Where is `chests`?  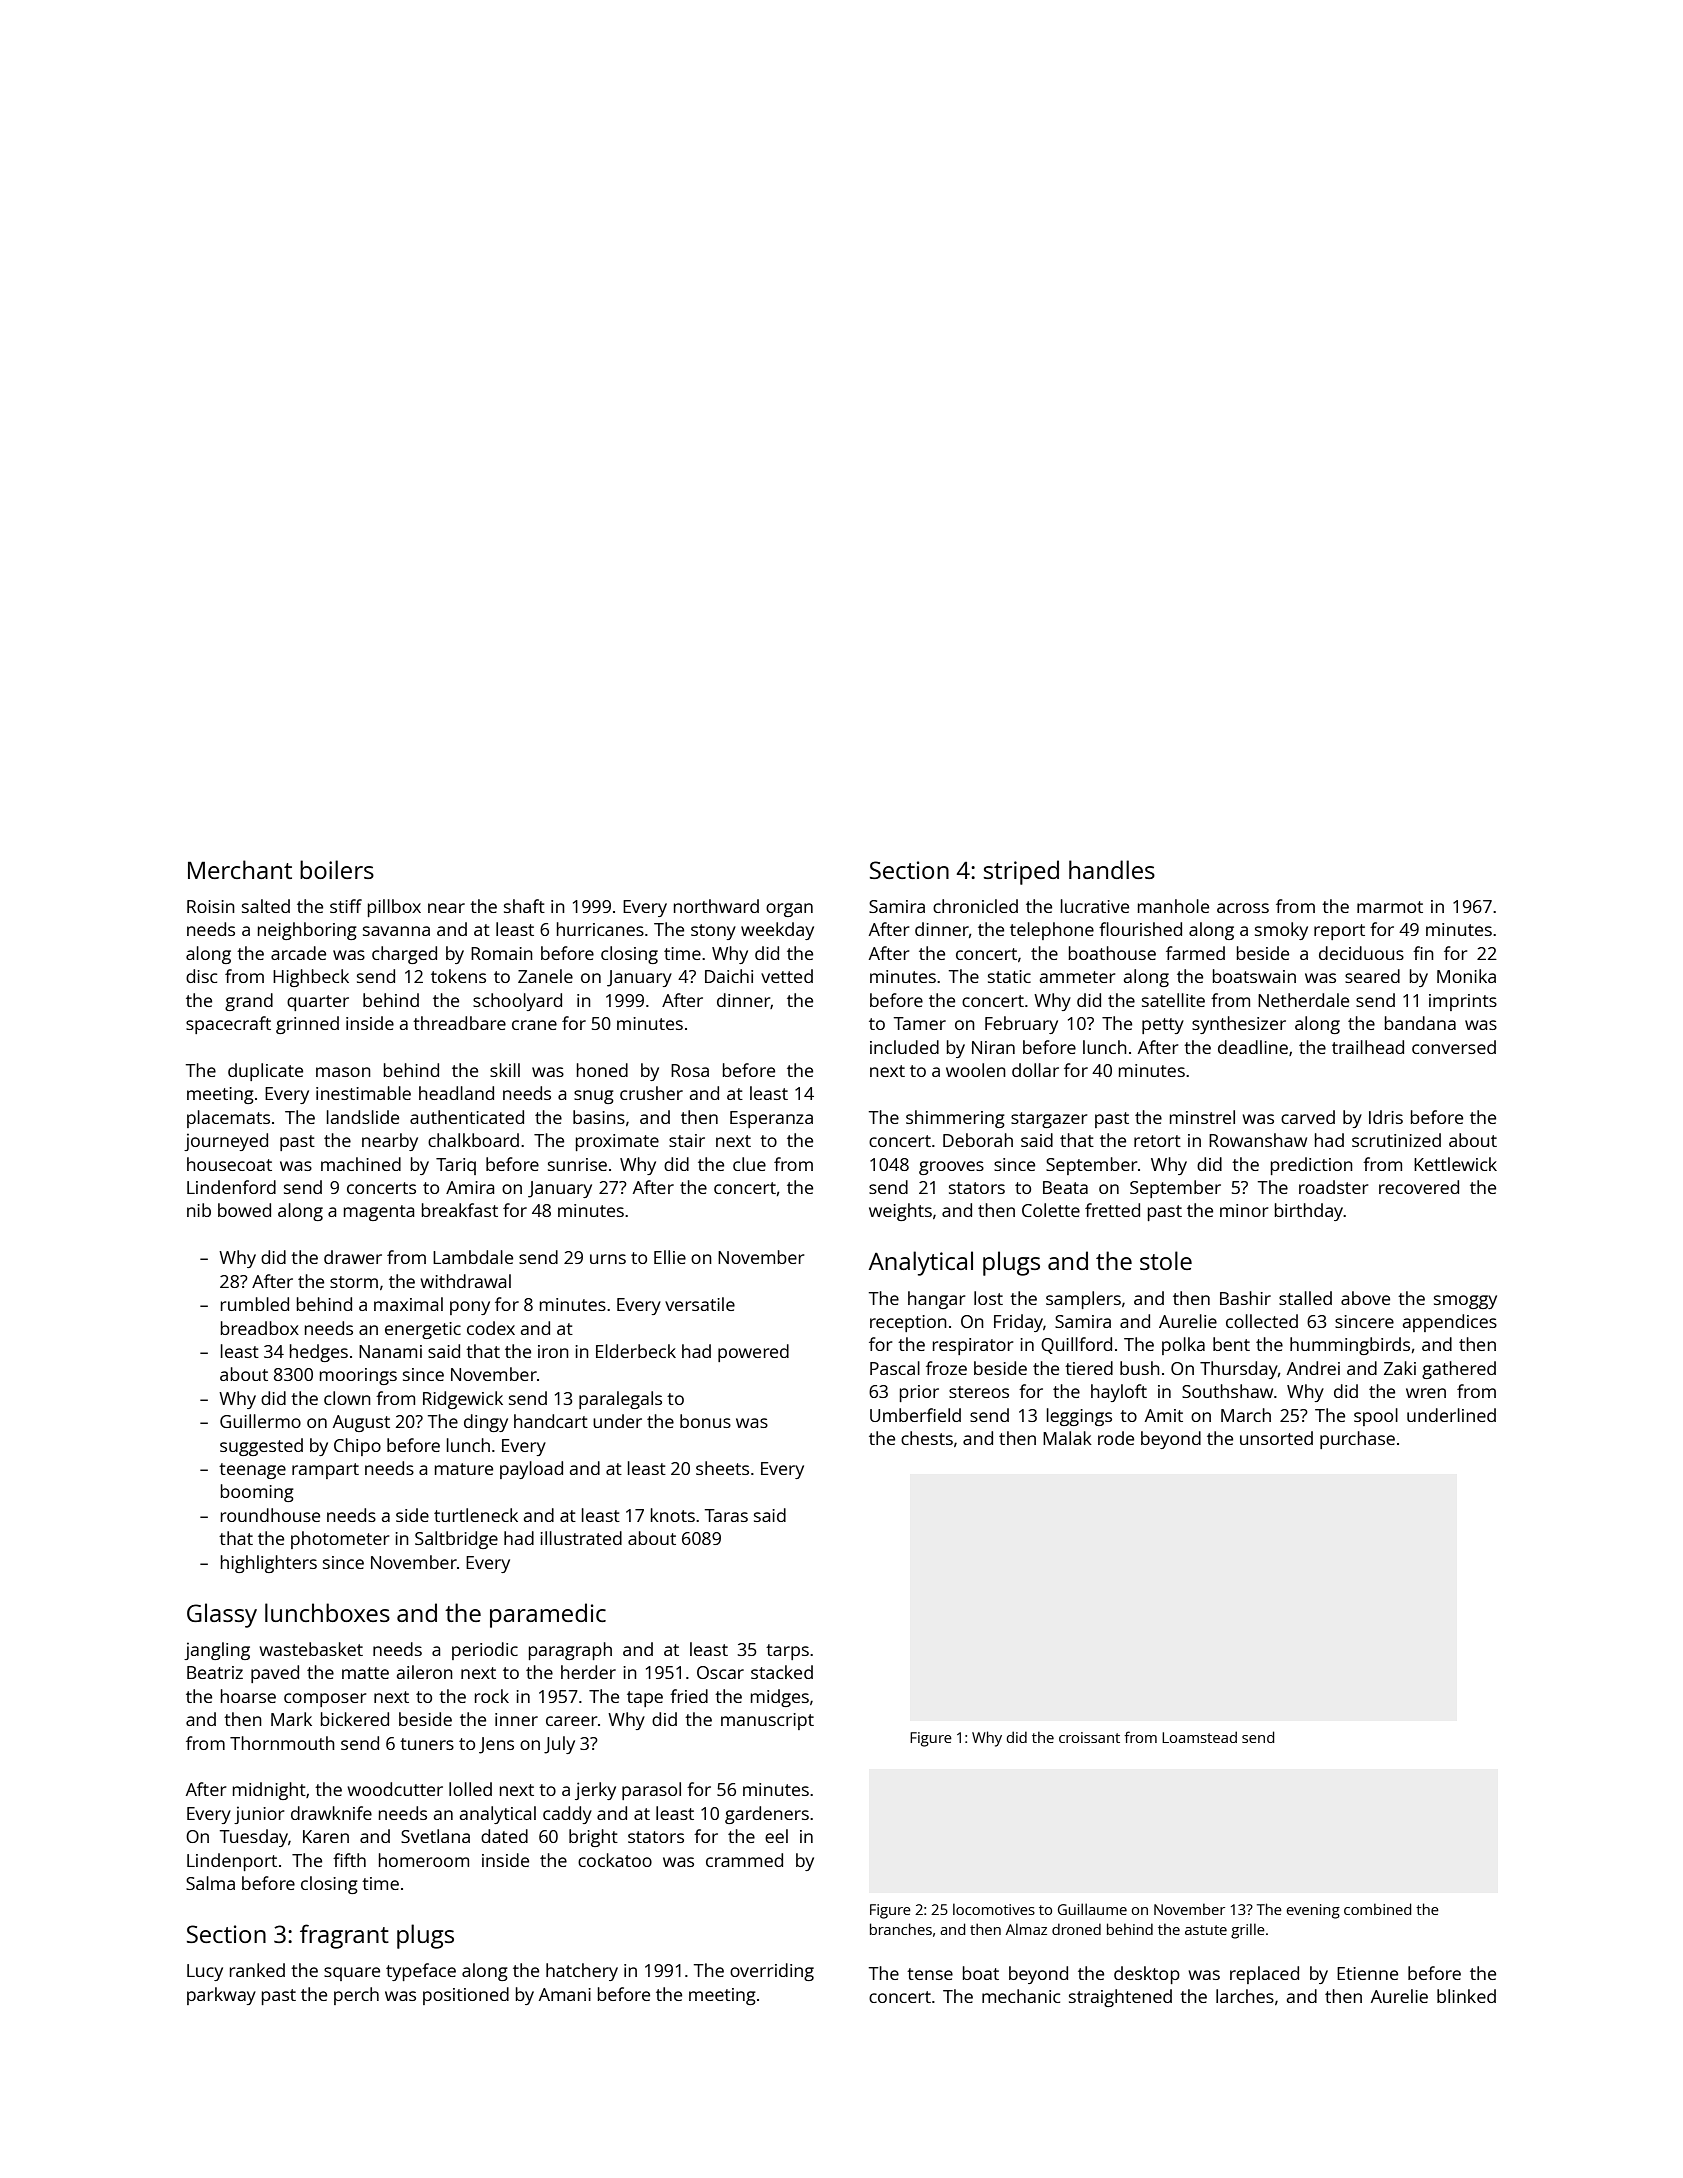 chests is located at coordinates (927, 1438).
